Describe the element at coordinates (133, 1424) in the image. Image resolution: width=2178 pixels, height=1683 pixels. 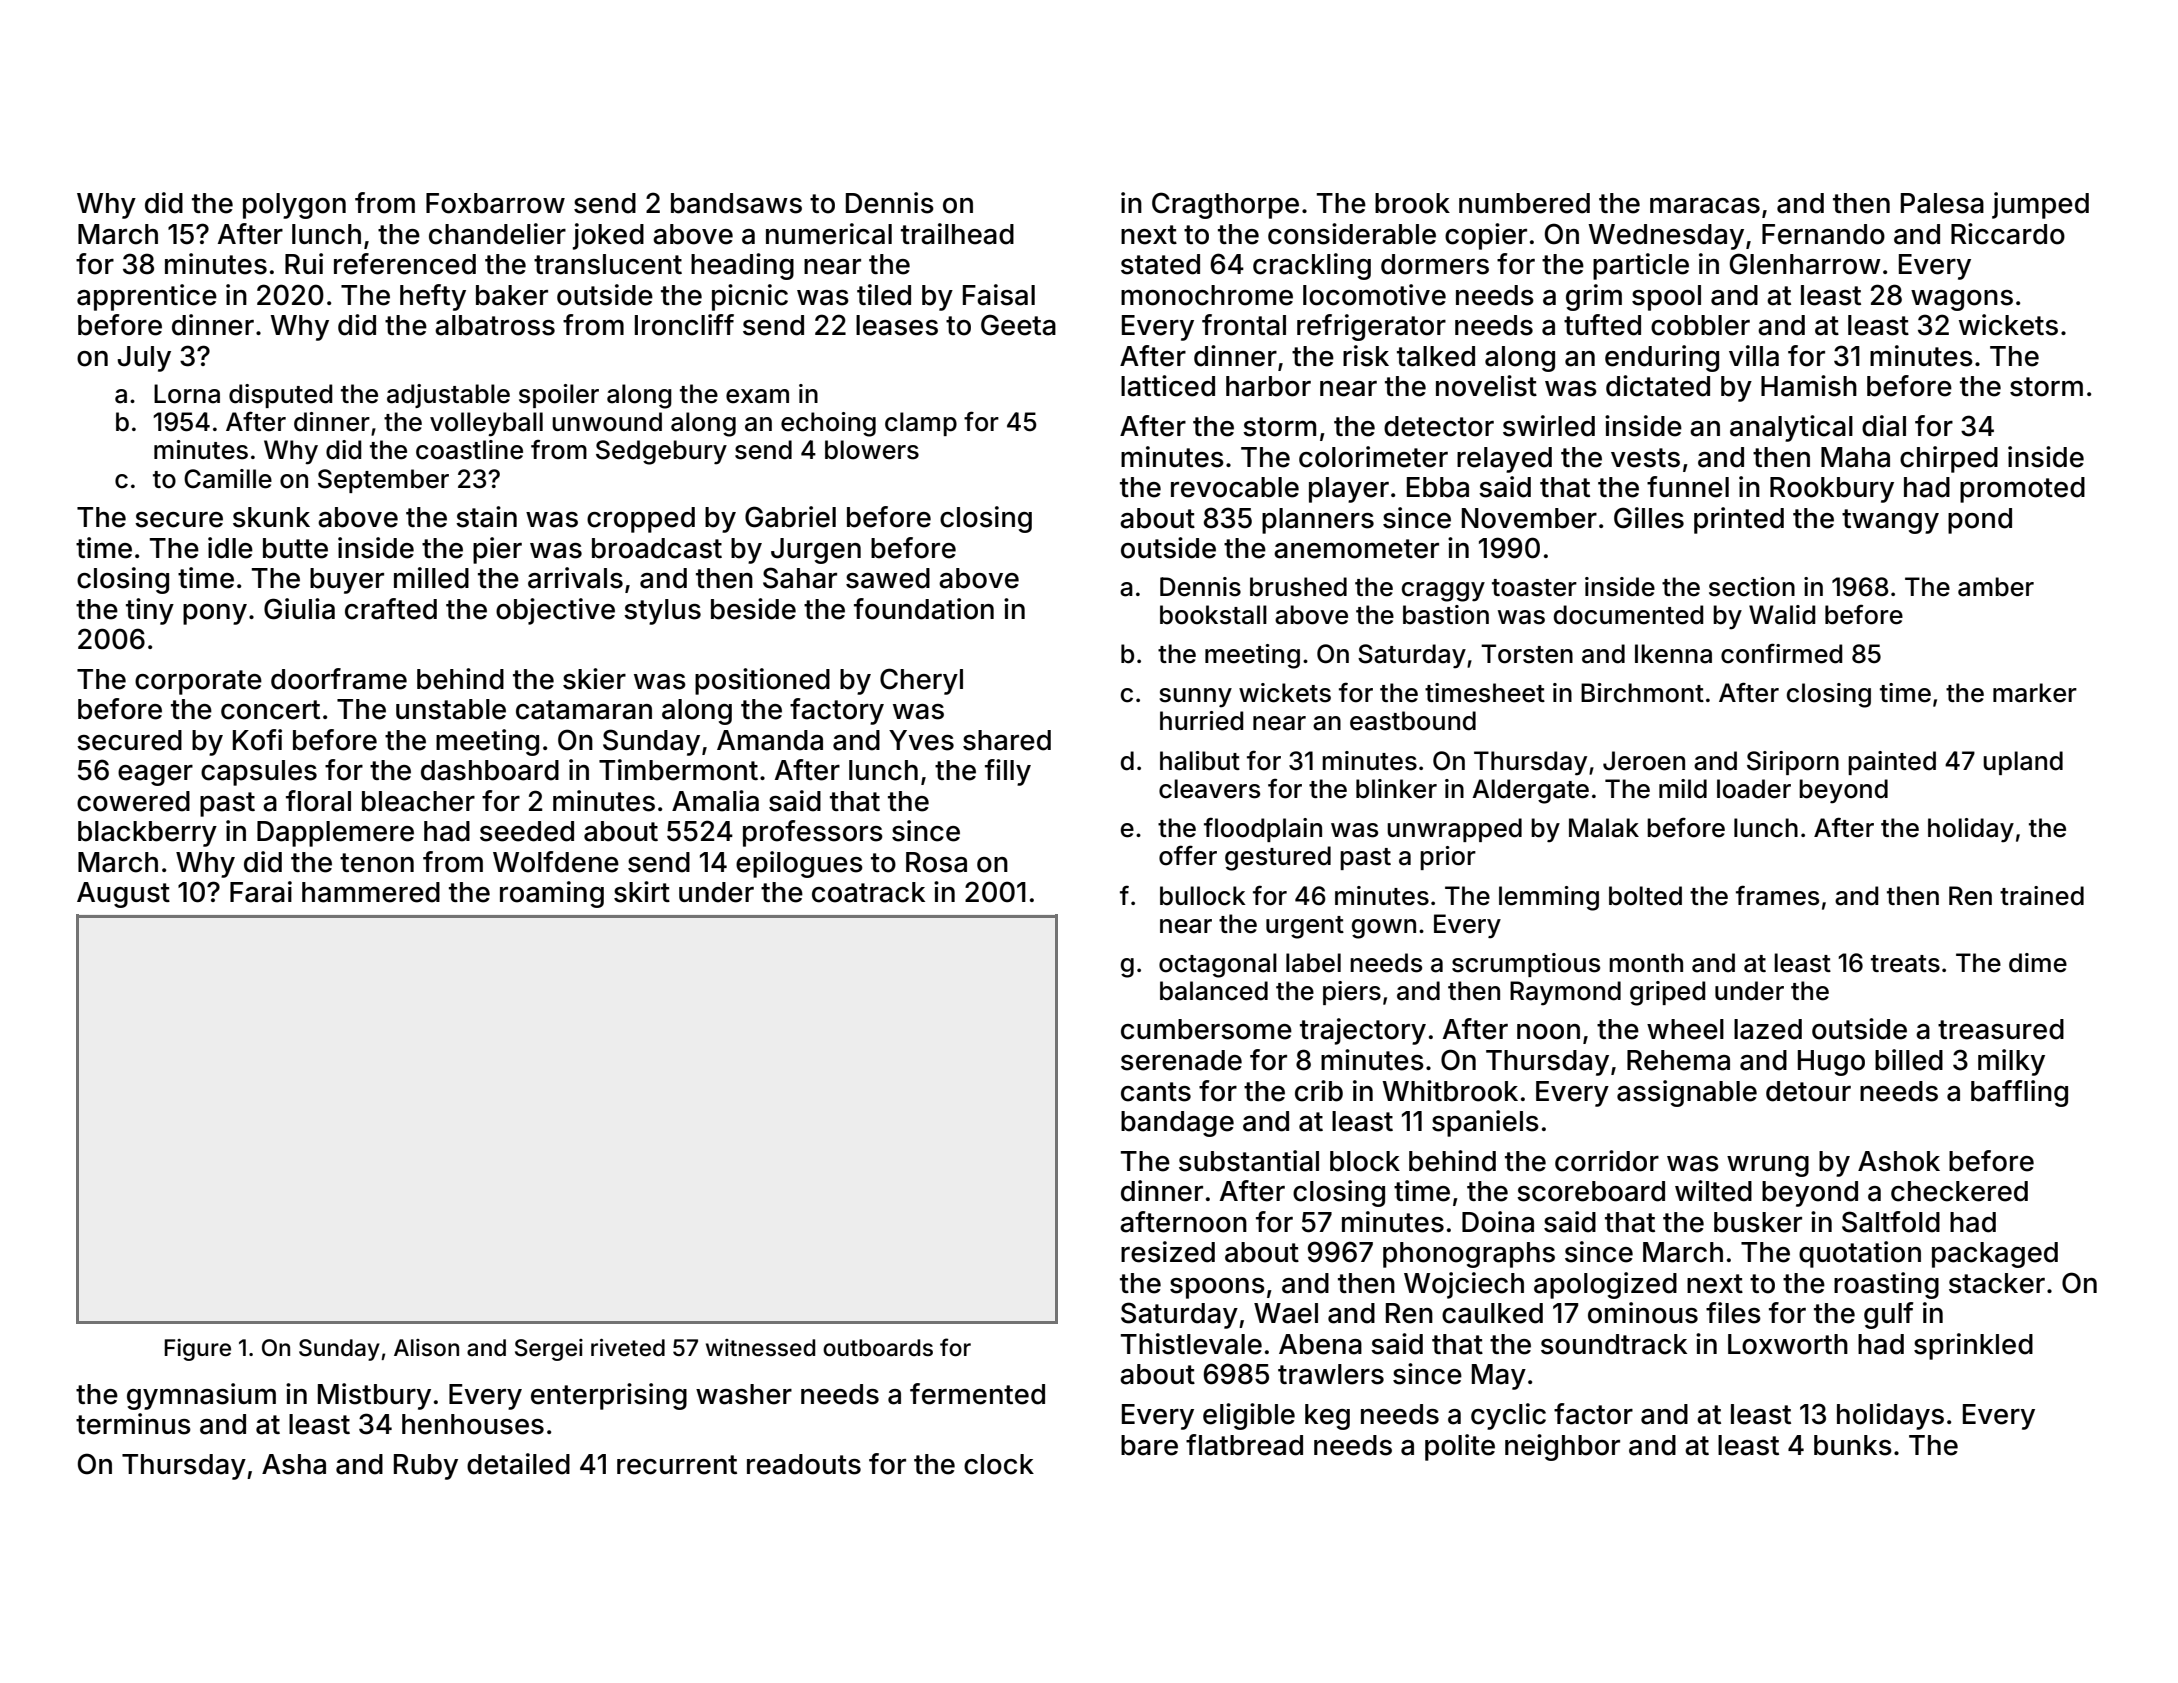
I see `terminus` at that location.
